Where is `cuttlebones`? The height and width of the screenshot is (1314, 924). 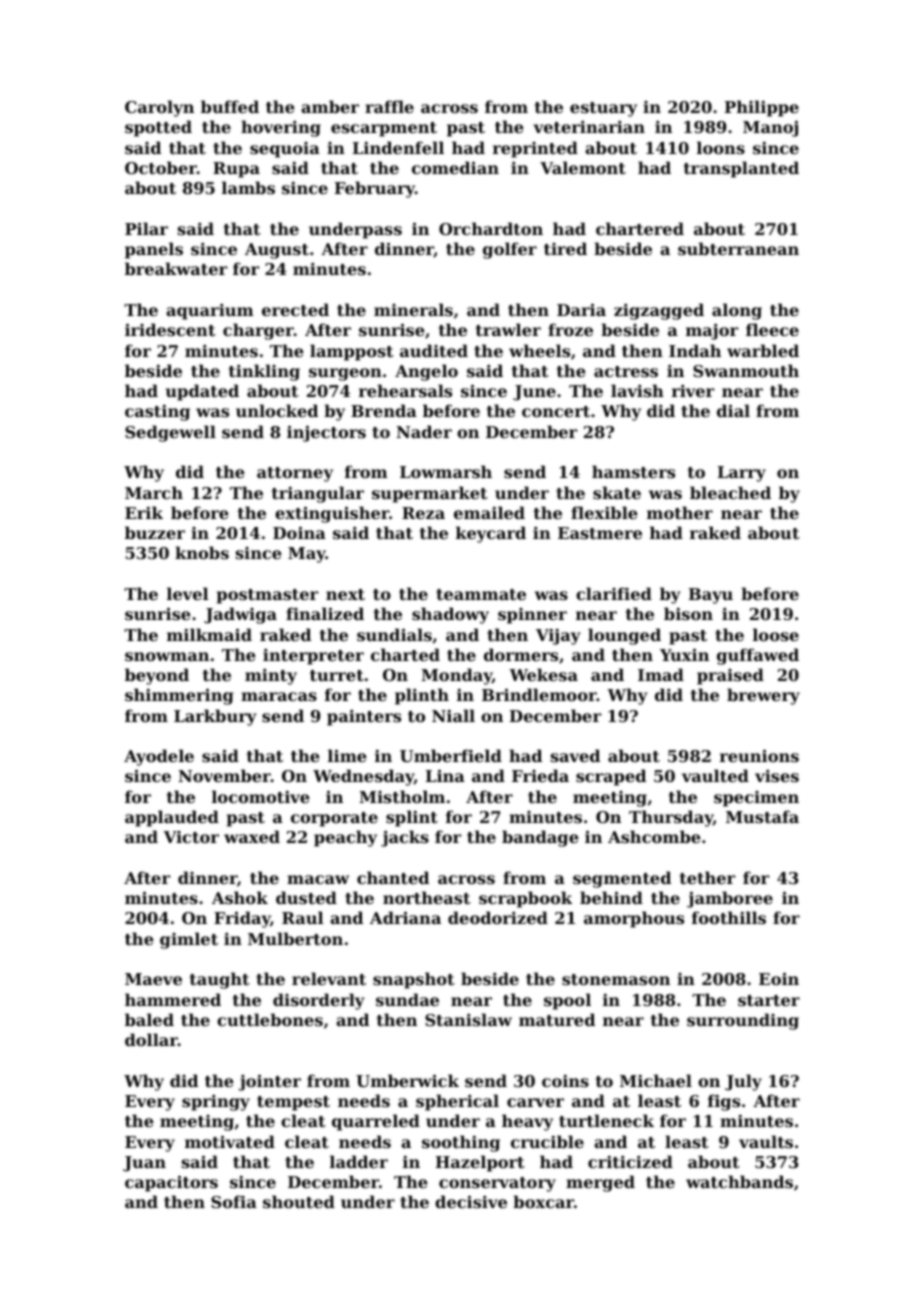 cuttlebones is located at coordinates (270, 1019).
